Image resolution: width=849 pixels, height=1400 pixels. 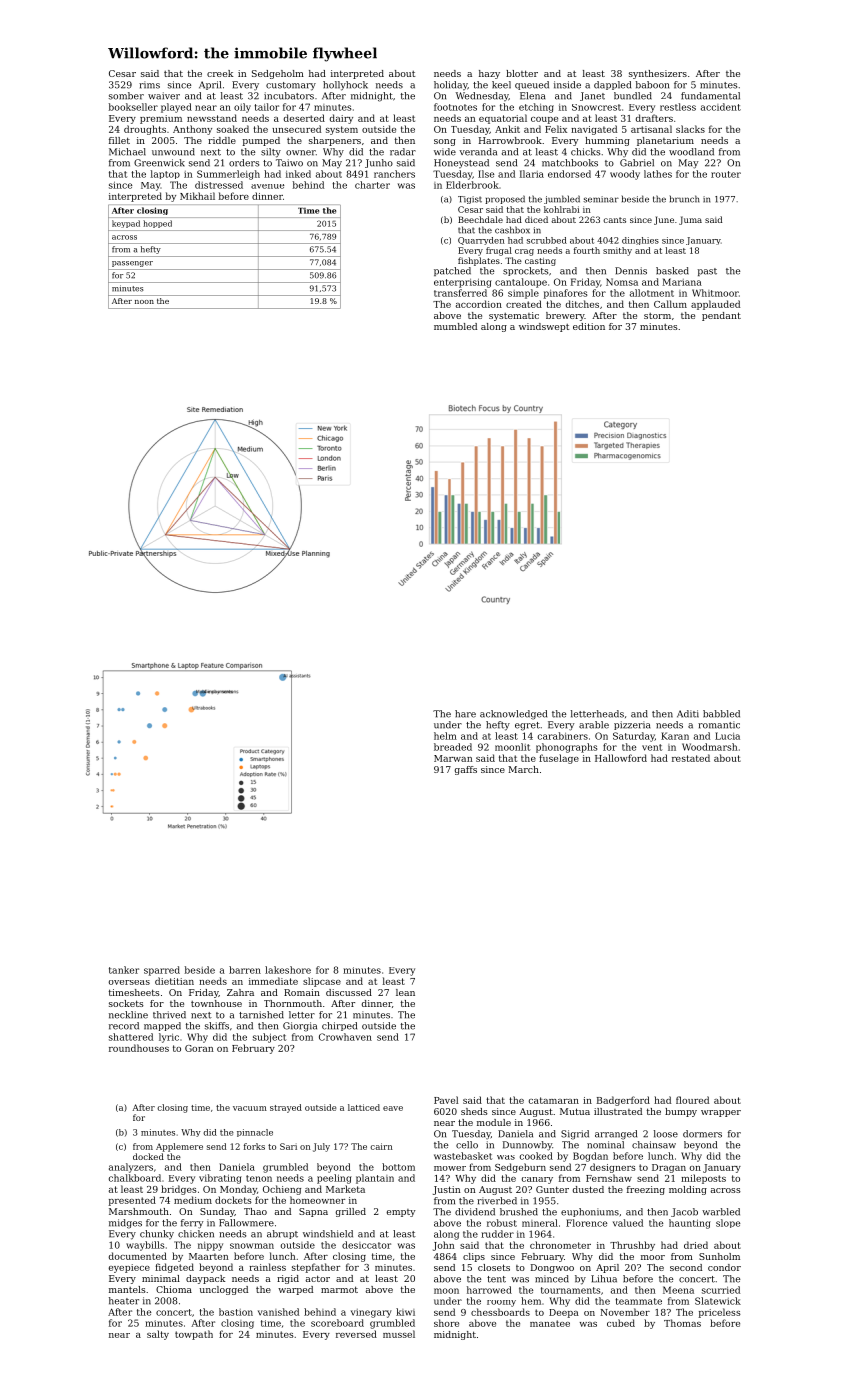 What do you see at coordinates (479, 304) in the document?
I see `accordion` at bounding box center [479, 304].
